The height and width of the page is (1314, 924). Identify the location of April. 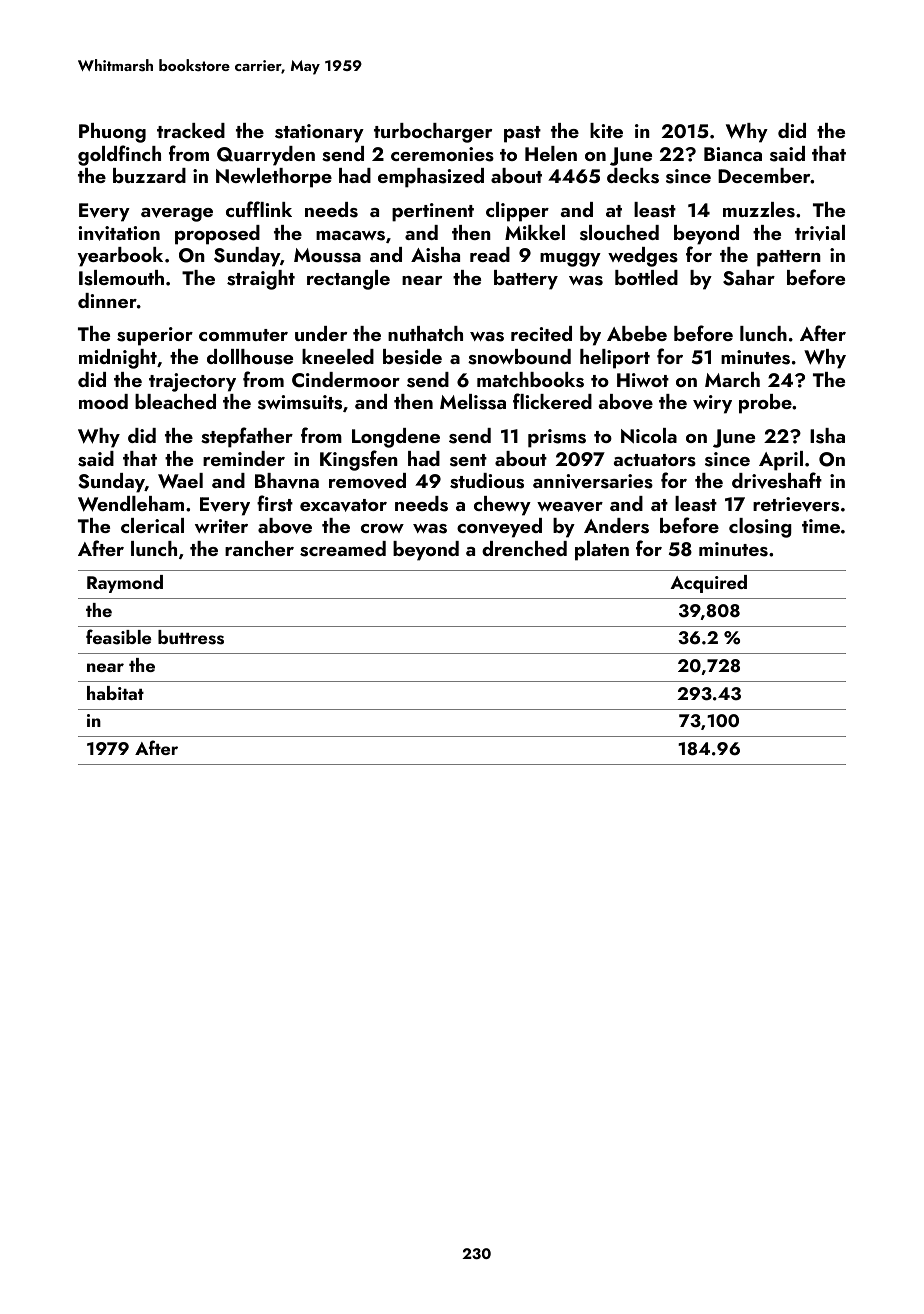
(781, 461).
